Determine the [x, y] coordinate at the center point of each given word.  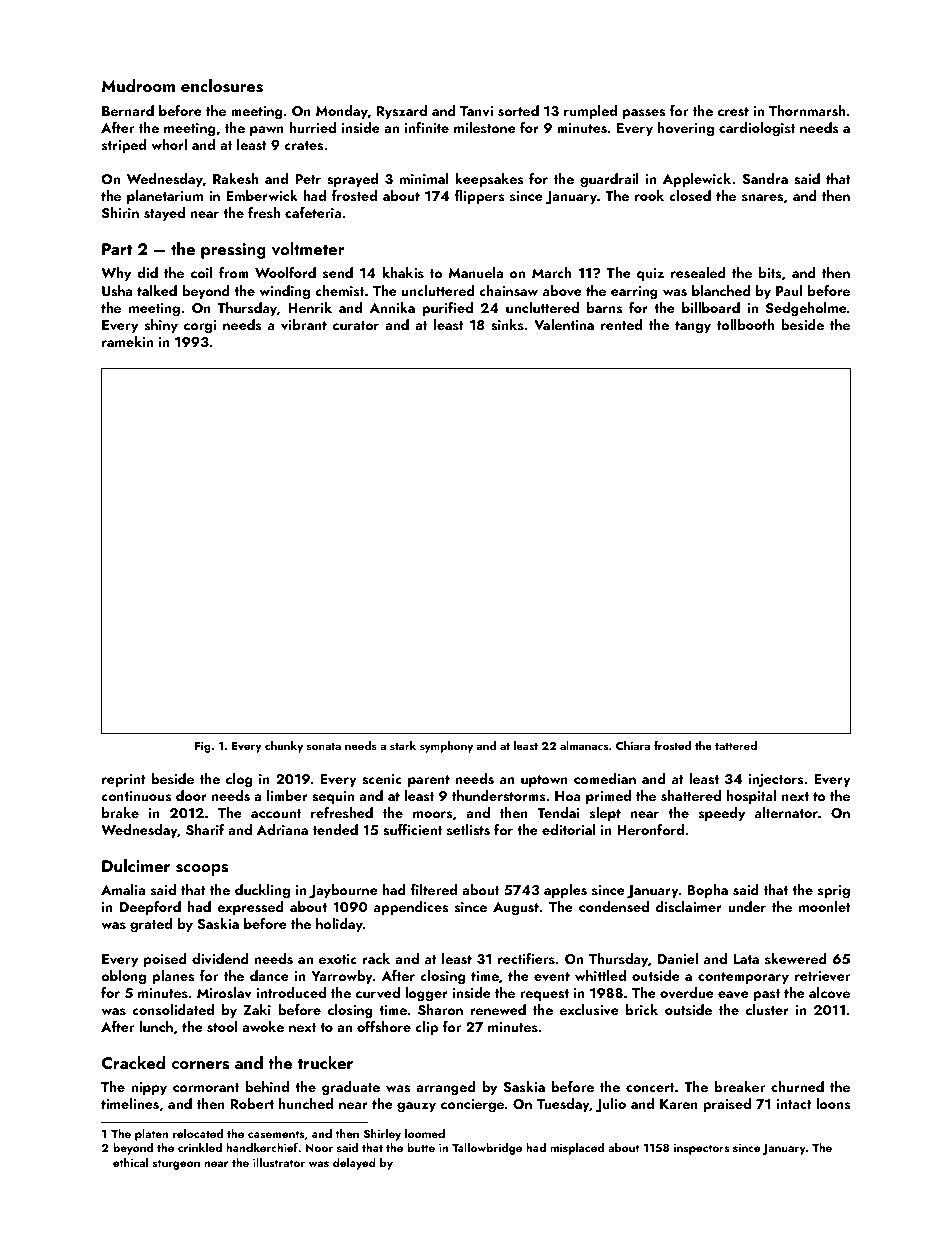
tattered [736, 745]
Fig [203, 747]
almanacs [584, 745]
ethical [130, 1162]
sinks [507, 325]
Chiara [633, 745]
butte [421, 1147]
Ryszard [402, 112]
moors [433, 814]
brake [120, 812]
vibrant [304, 325]
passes [644, 114]
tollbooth [745, 324]
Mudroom [138, 85]
